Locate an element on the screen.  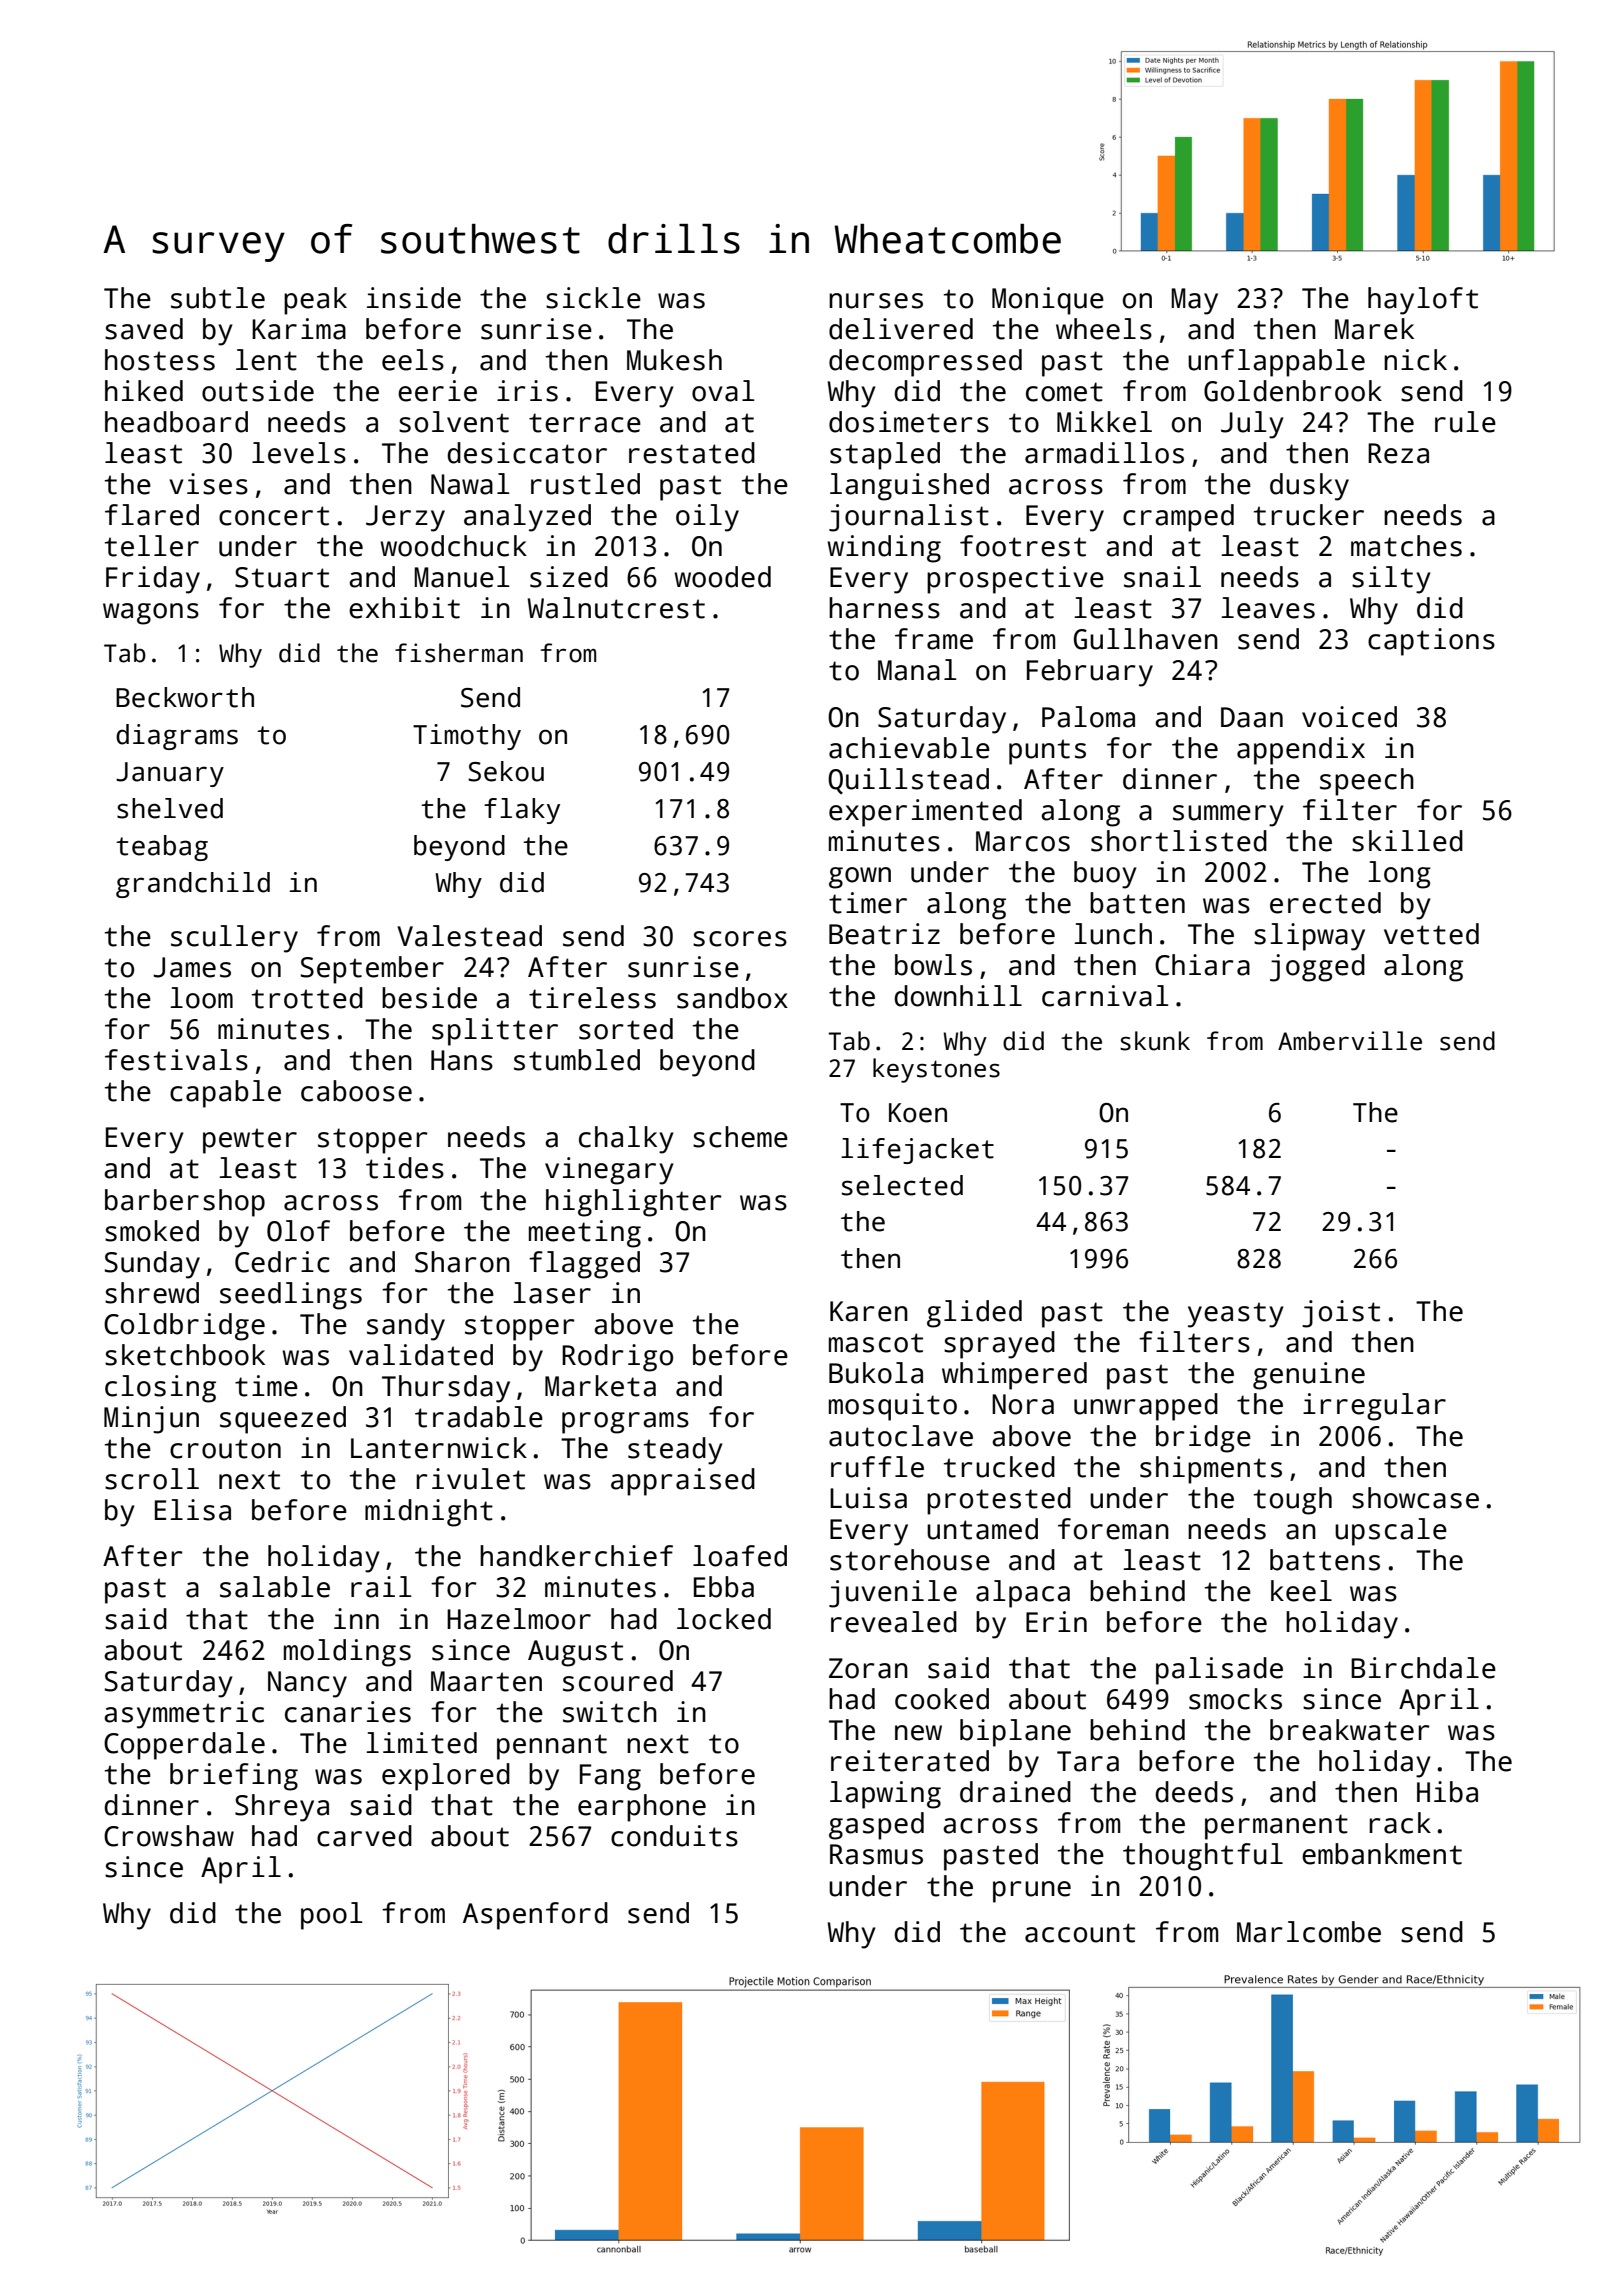
account is located at coordinates (1080, 1933).
